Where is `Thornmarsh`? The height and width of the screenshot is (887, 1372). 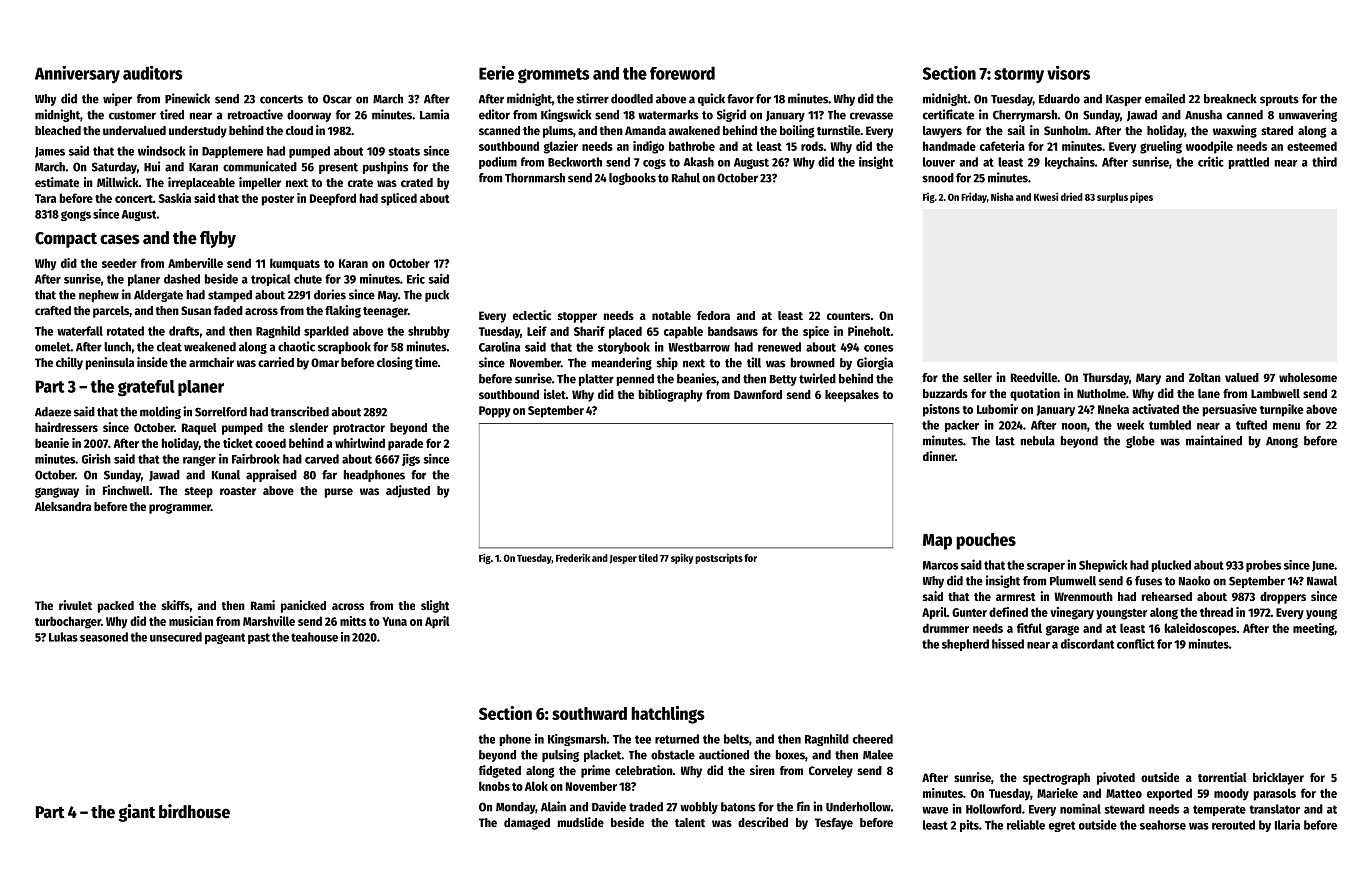
Thornmarsh is located at coordinates (535, 178).
